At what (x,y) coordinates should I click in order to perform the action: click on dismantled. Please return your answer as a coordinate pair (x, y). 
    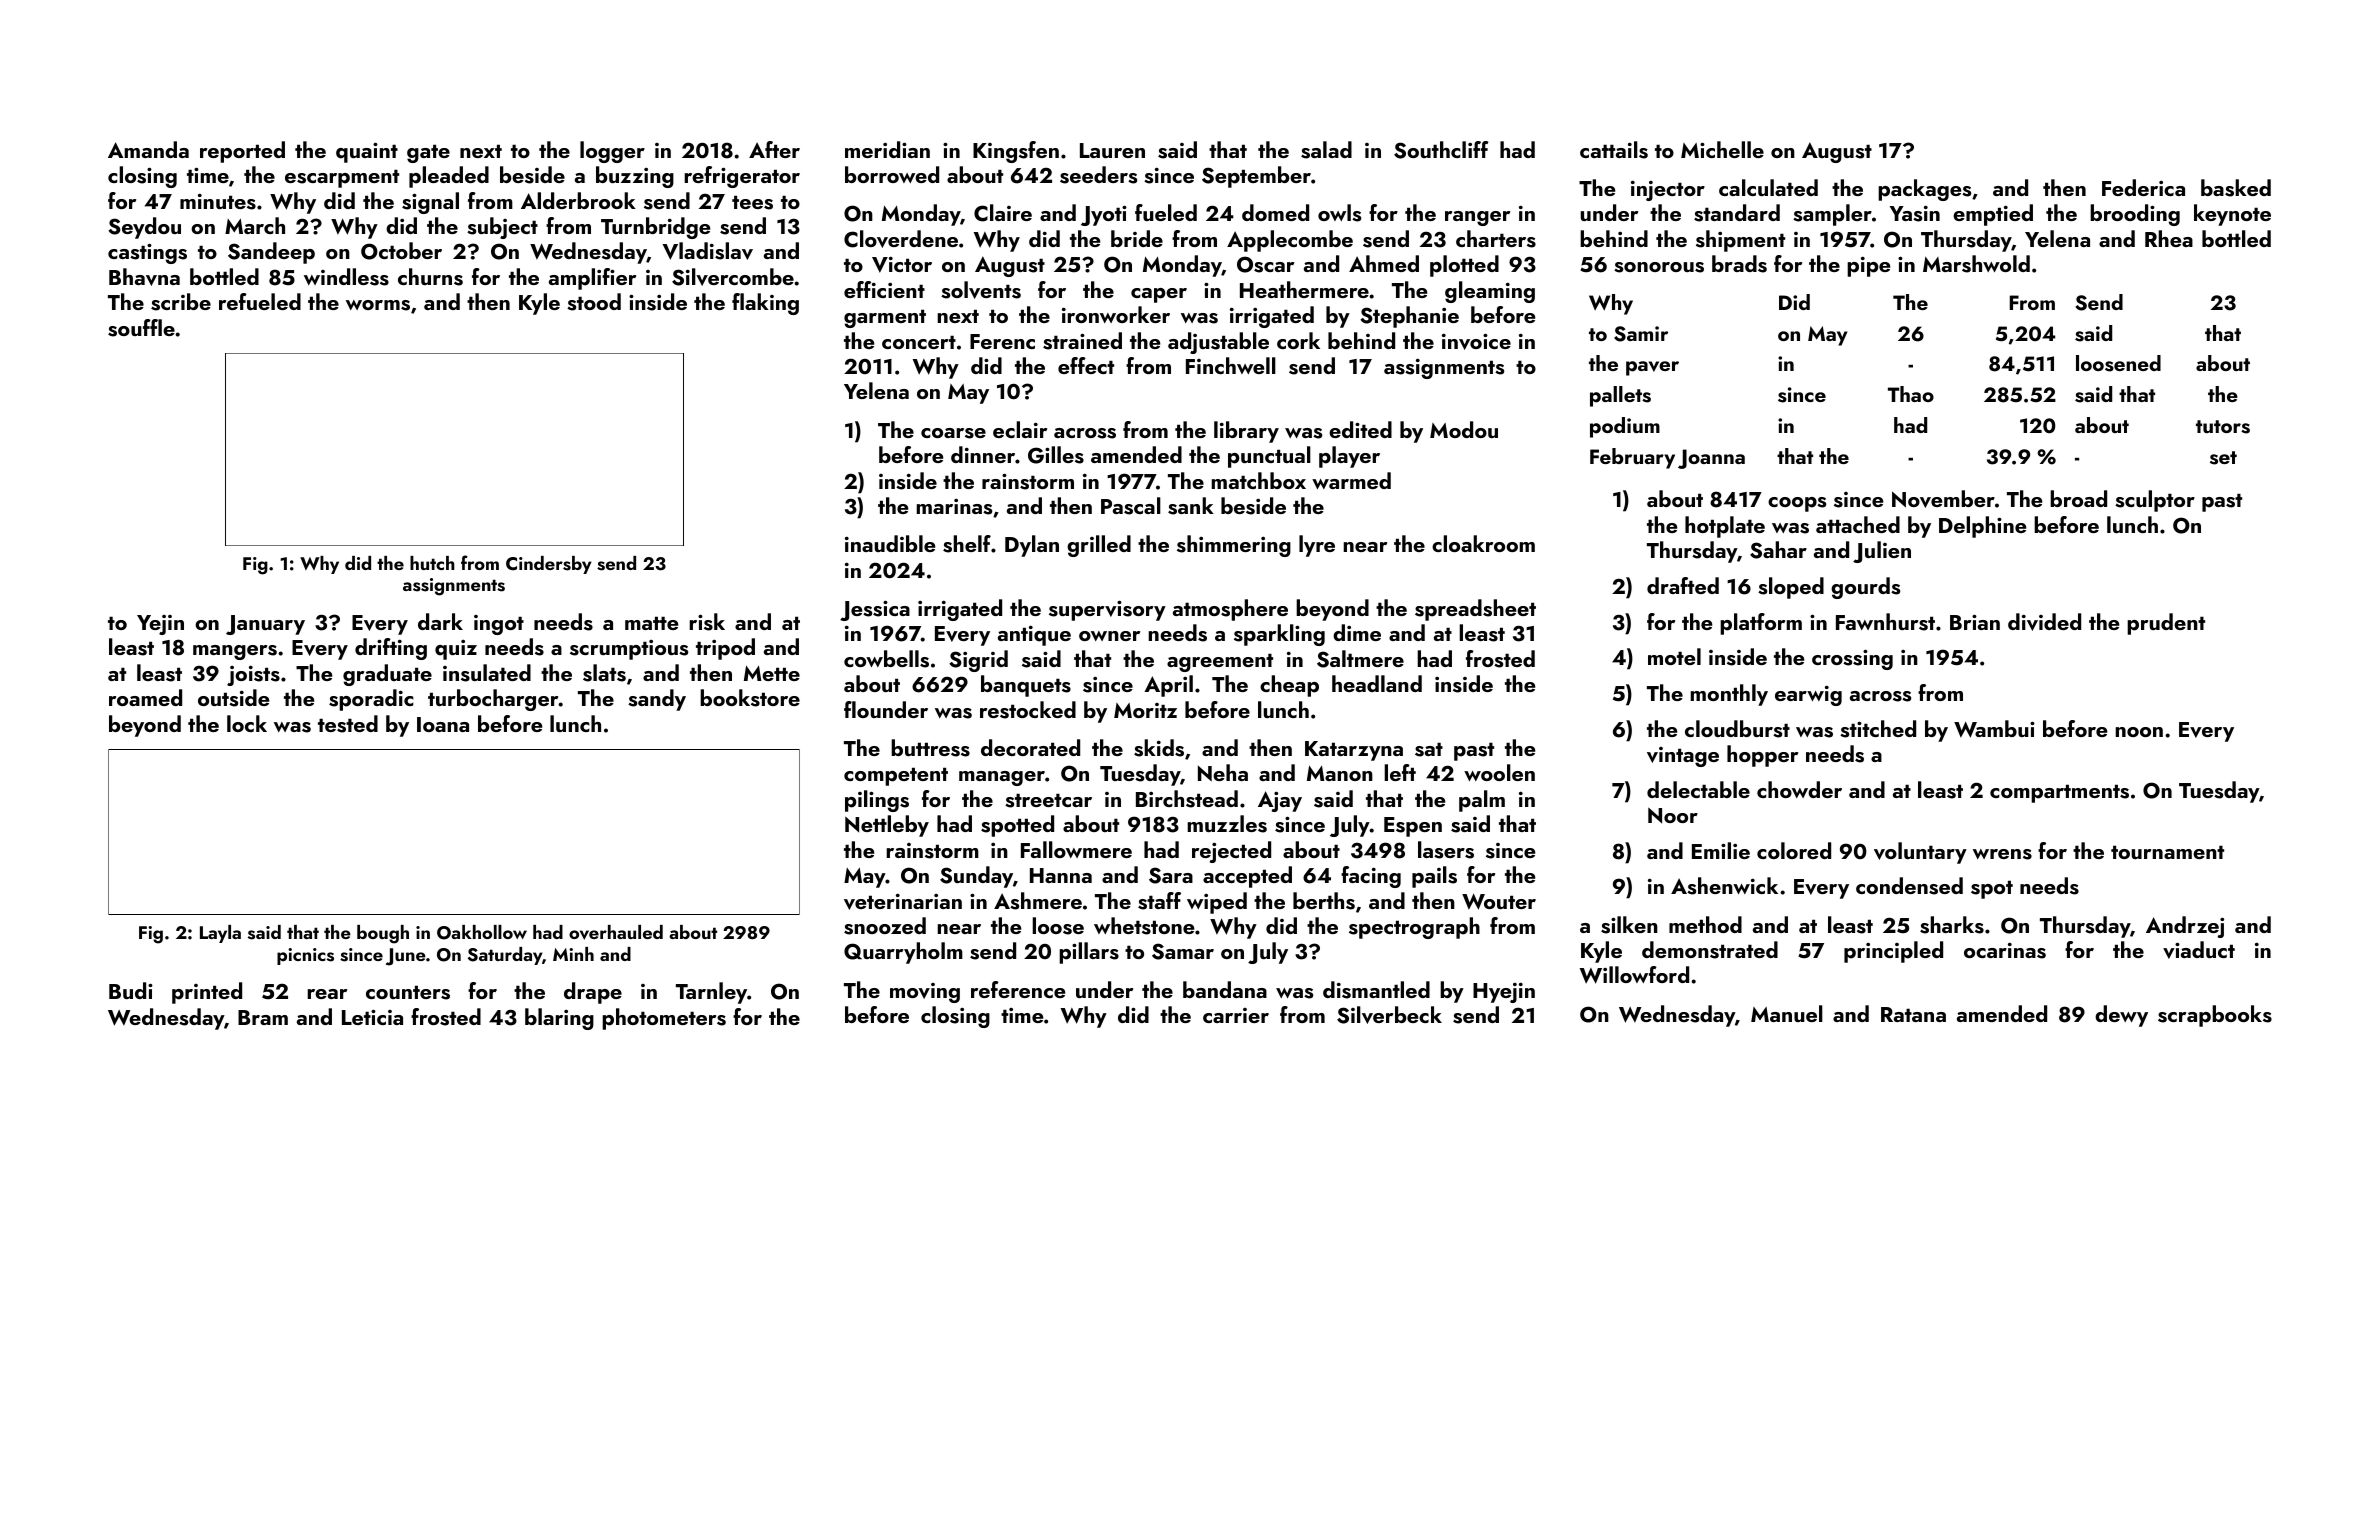
    Looking at the image, I should click on (1376, 990).
